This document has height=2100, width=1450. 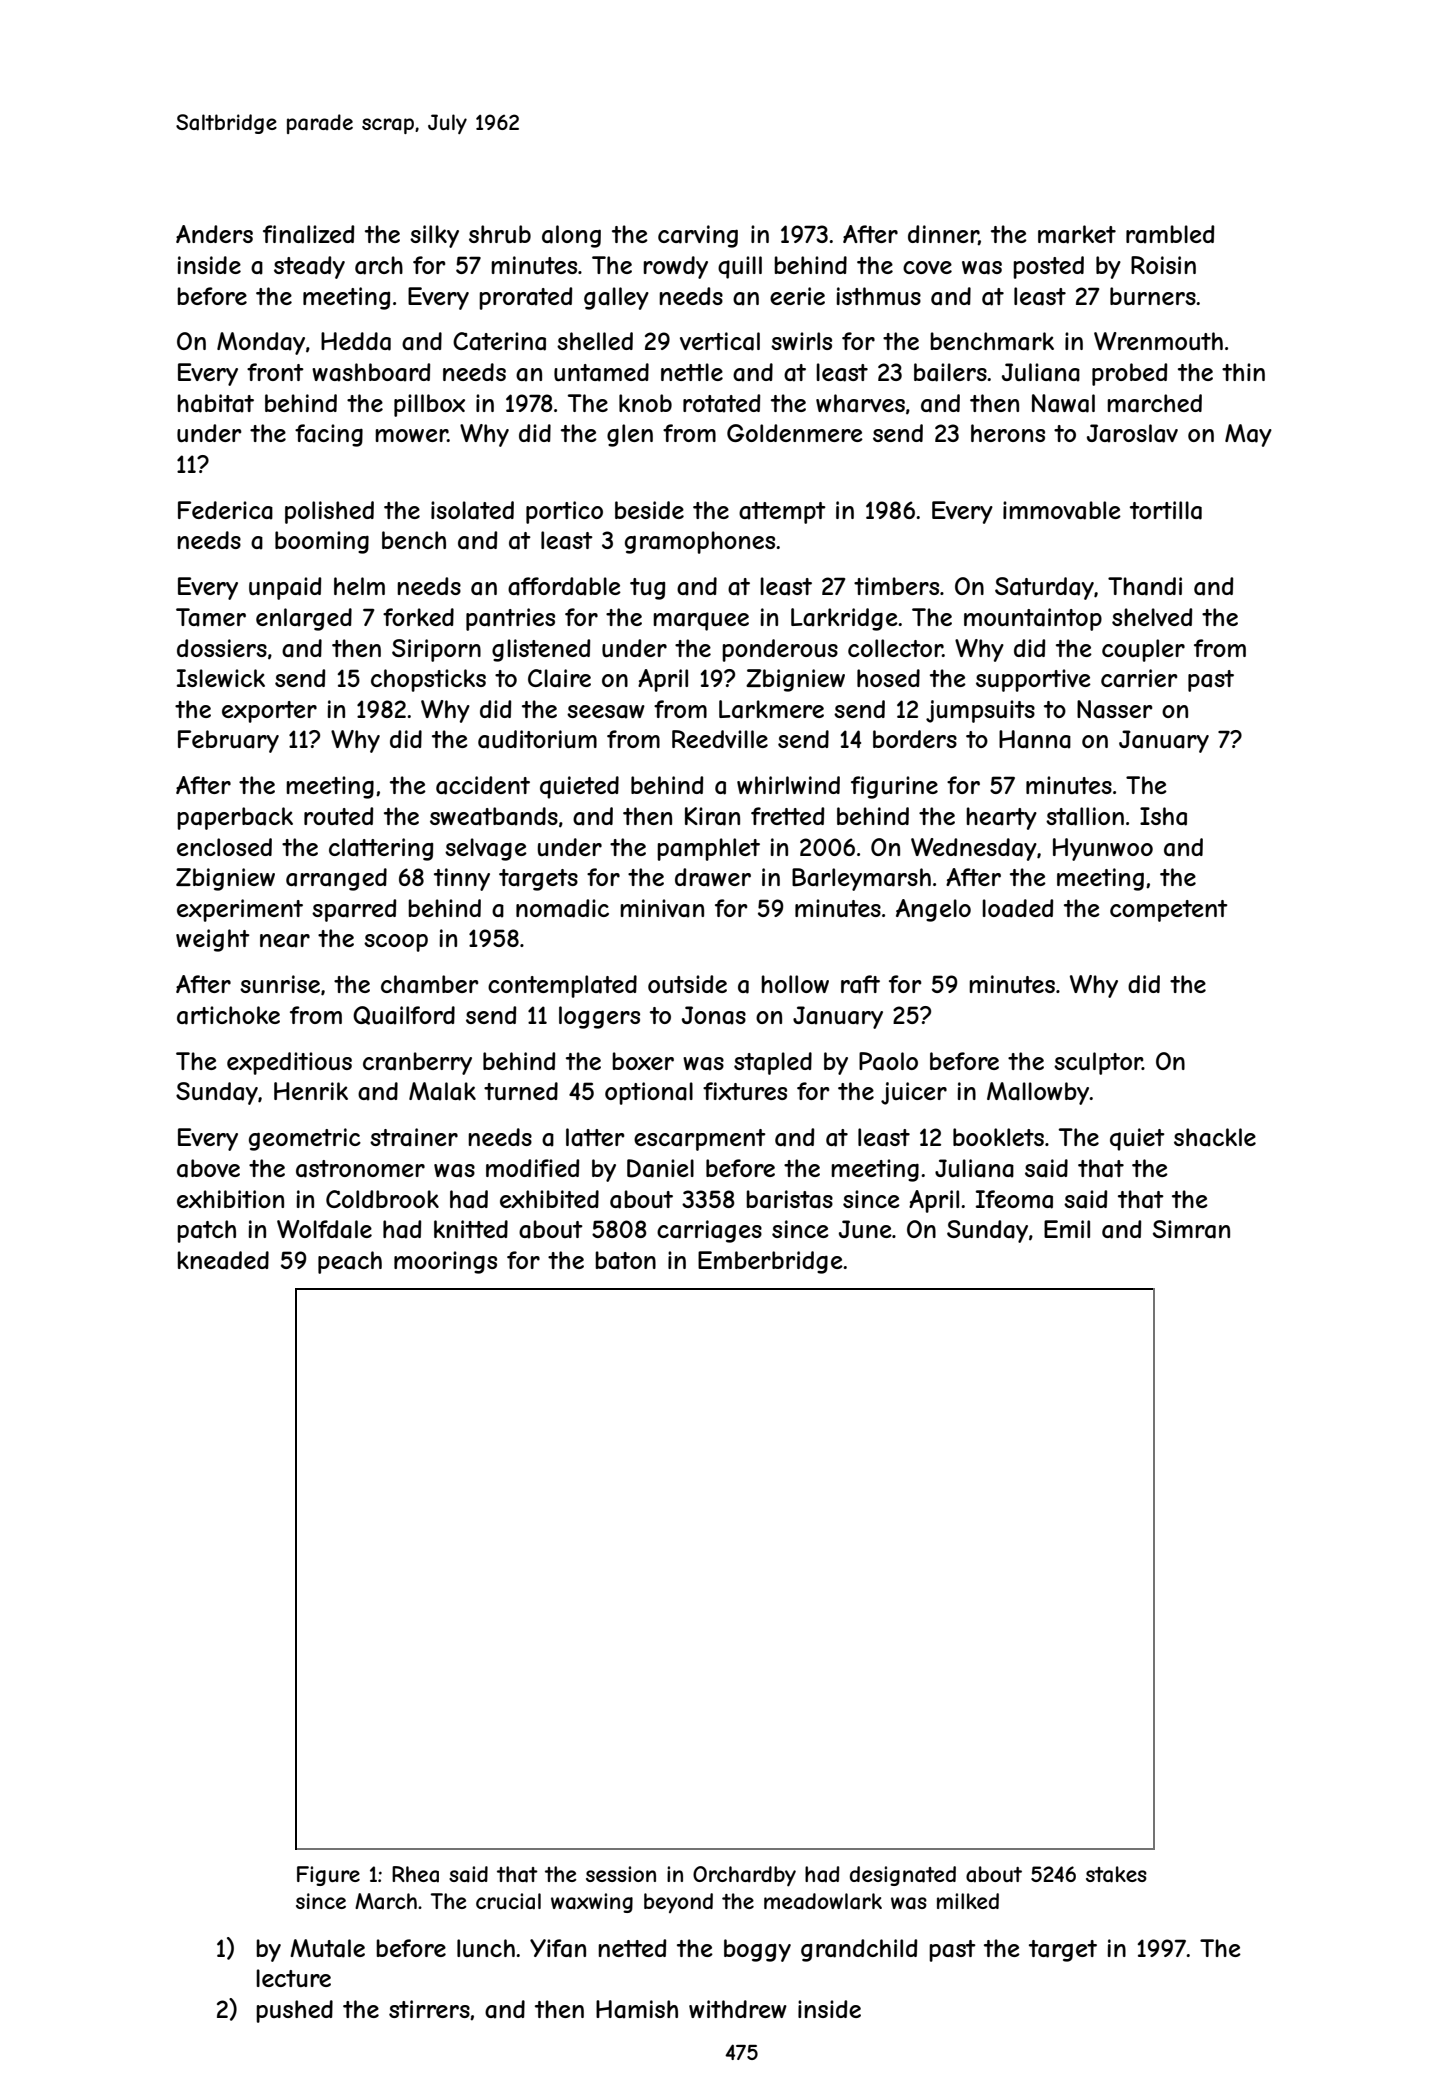 I want to click on Hyunwoo, so click(x=1103, y=849).
